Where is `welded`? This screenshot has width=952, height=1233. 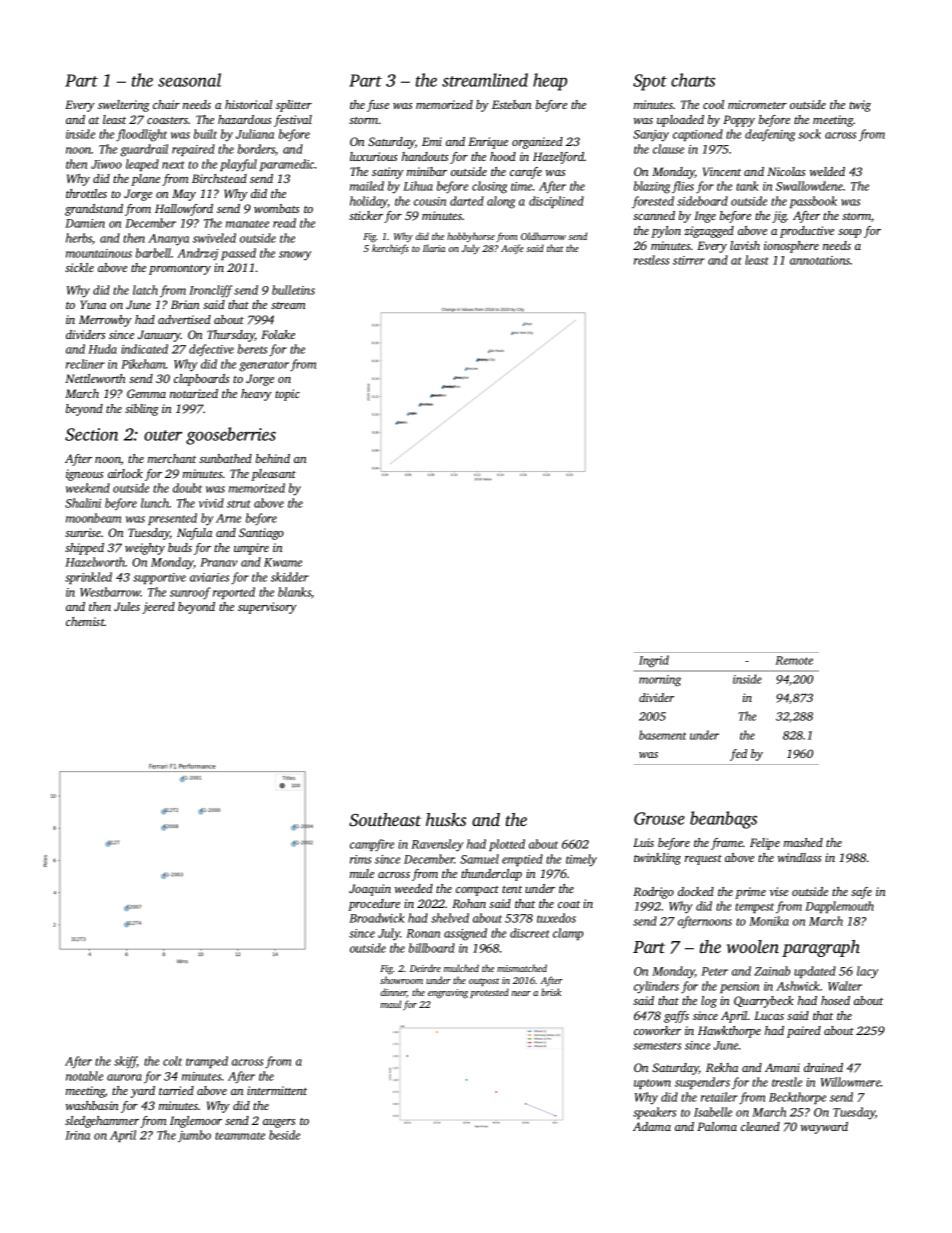 welded is located at coordinates (827, 171).
